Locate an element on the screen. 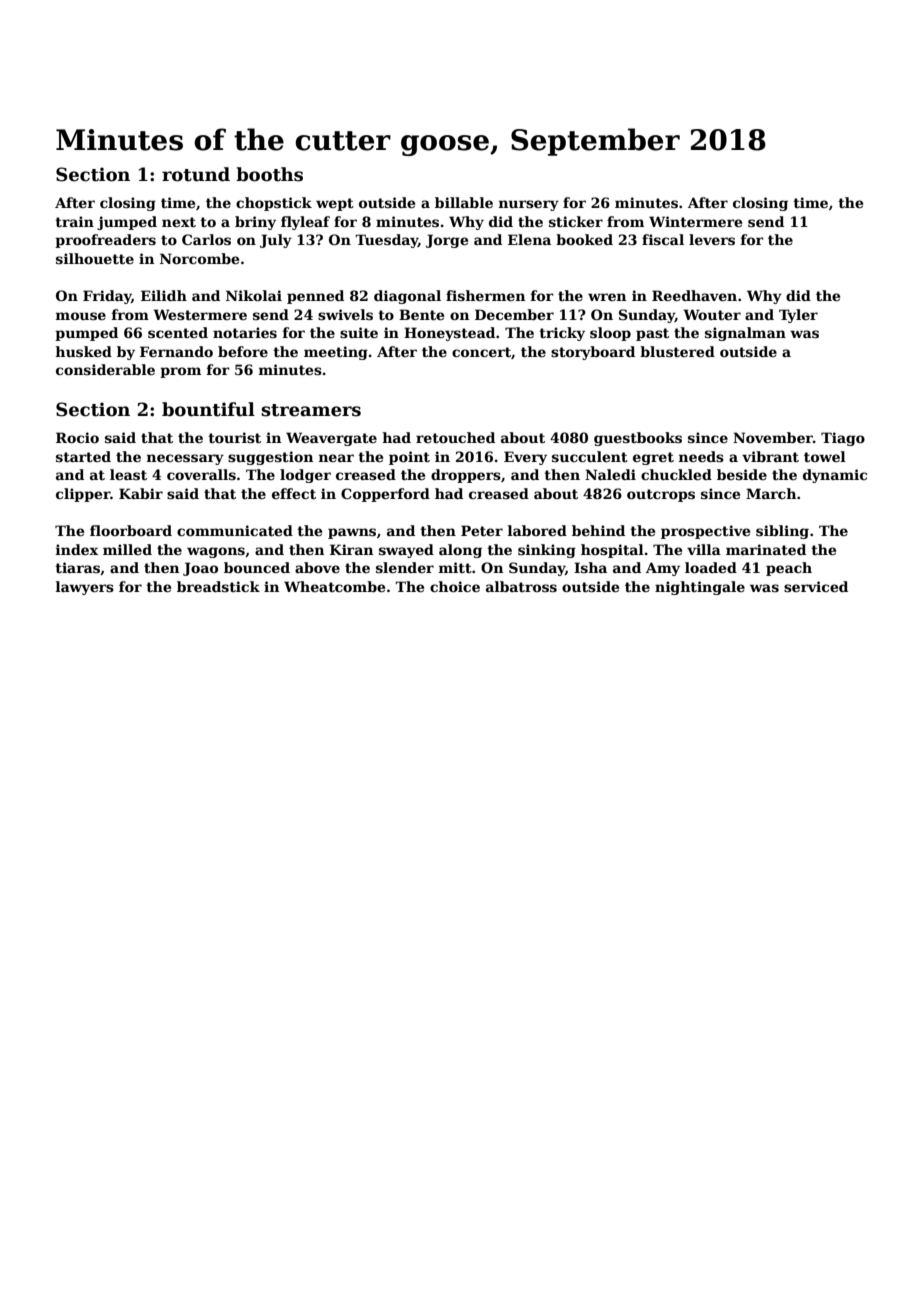 This screenshot has height=1308, width=924. Elena is located at coordinates (529, 239).
